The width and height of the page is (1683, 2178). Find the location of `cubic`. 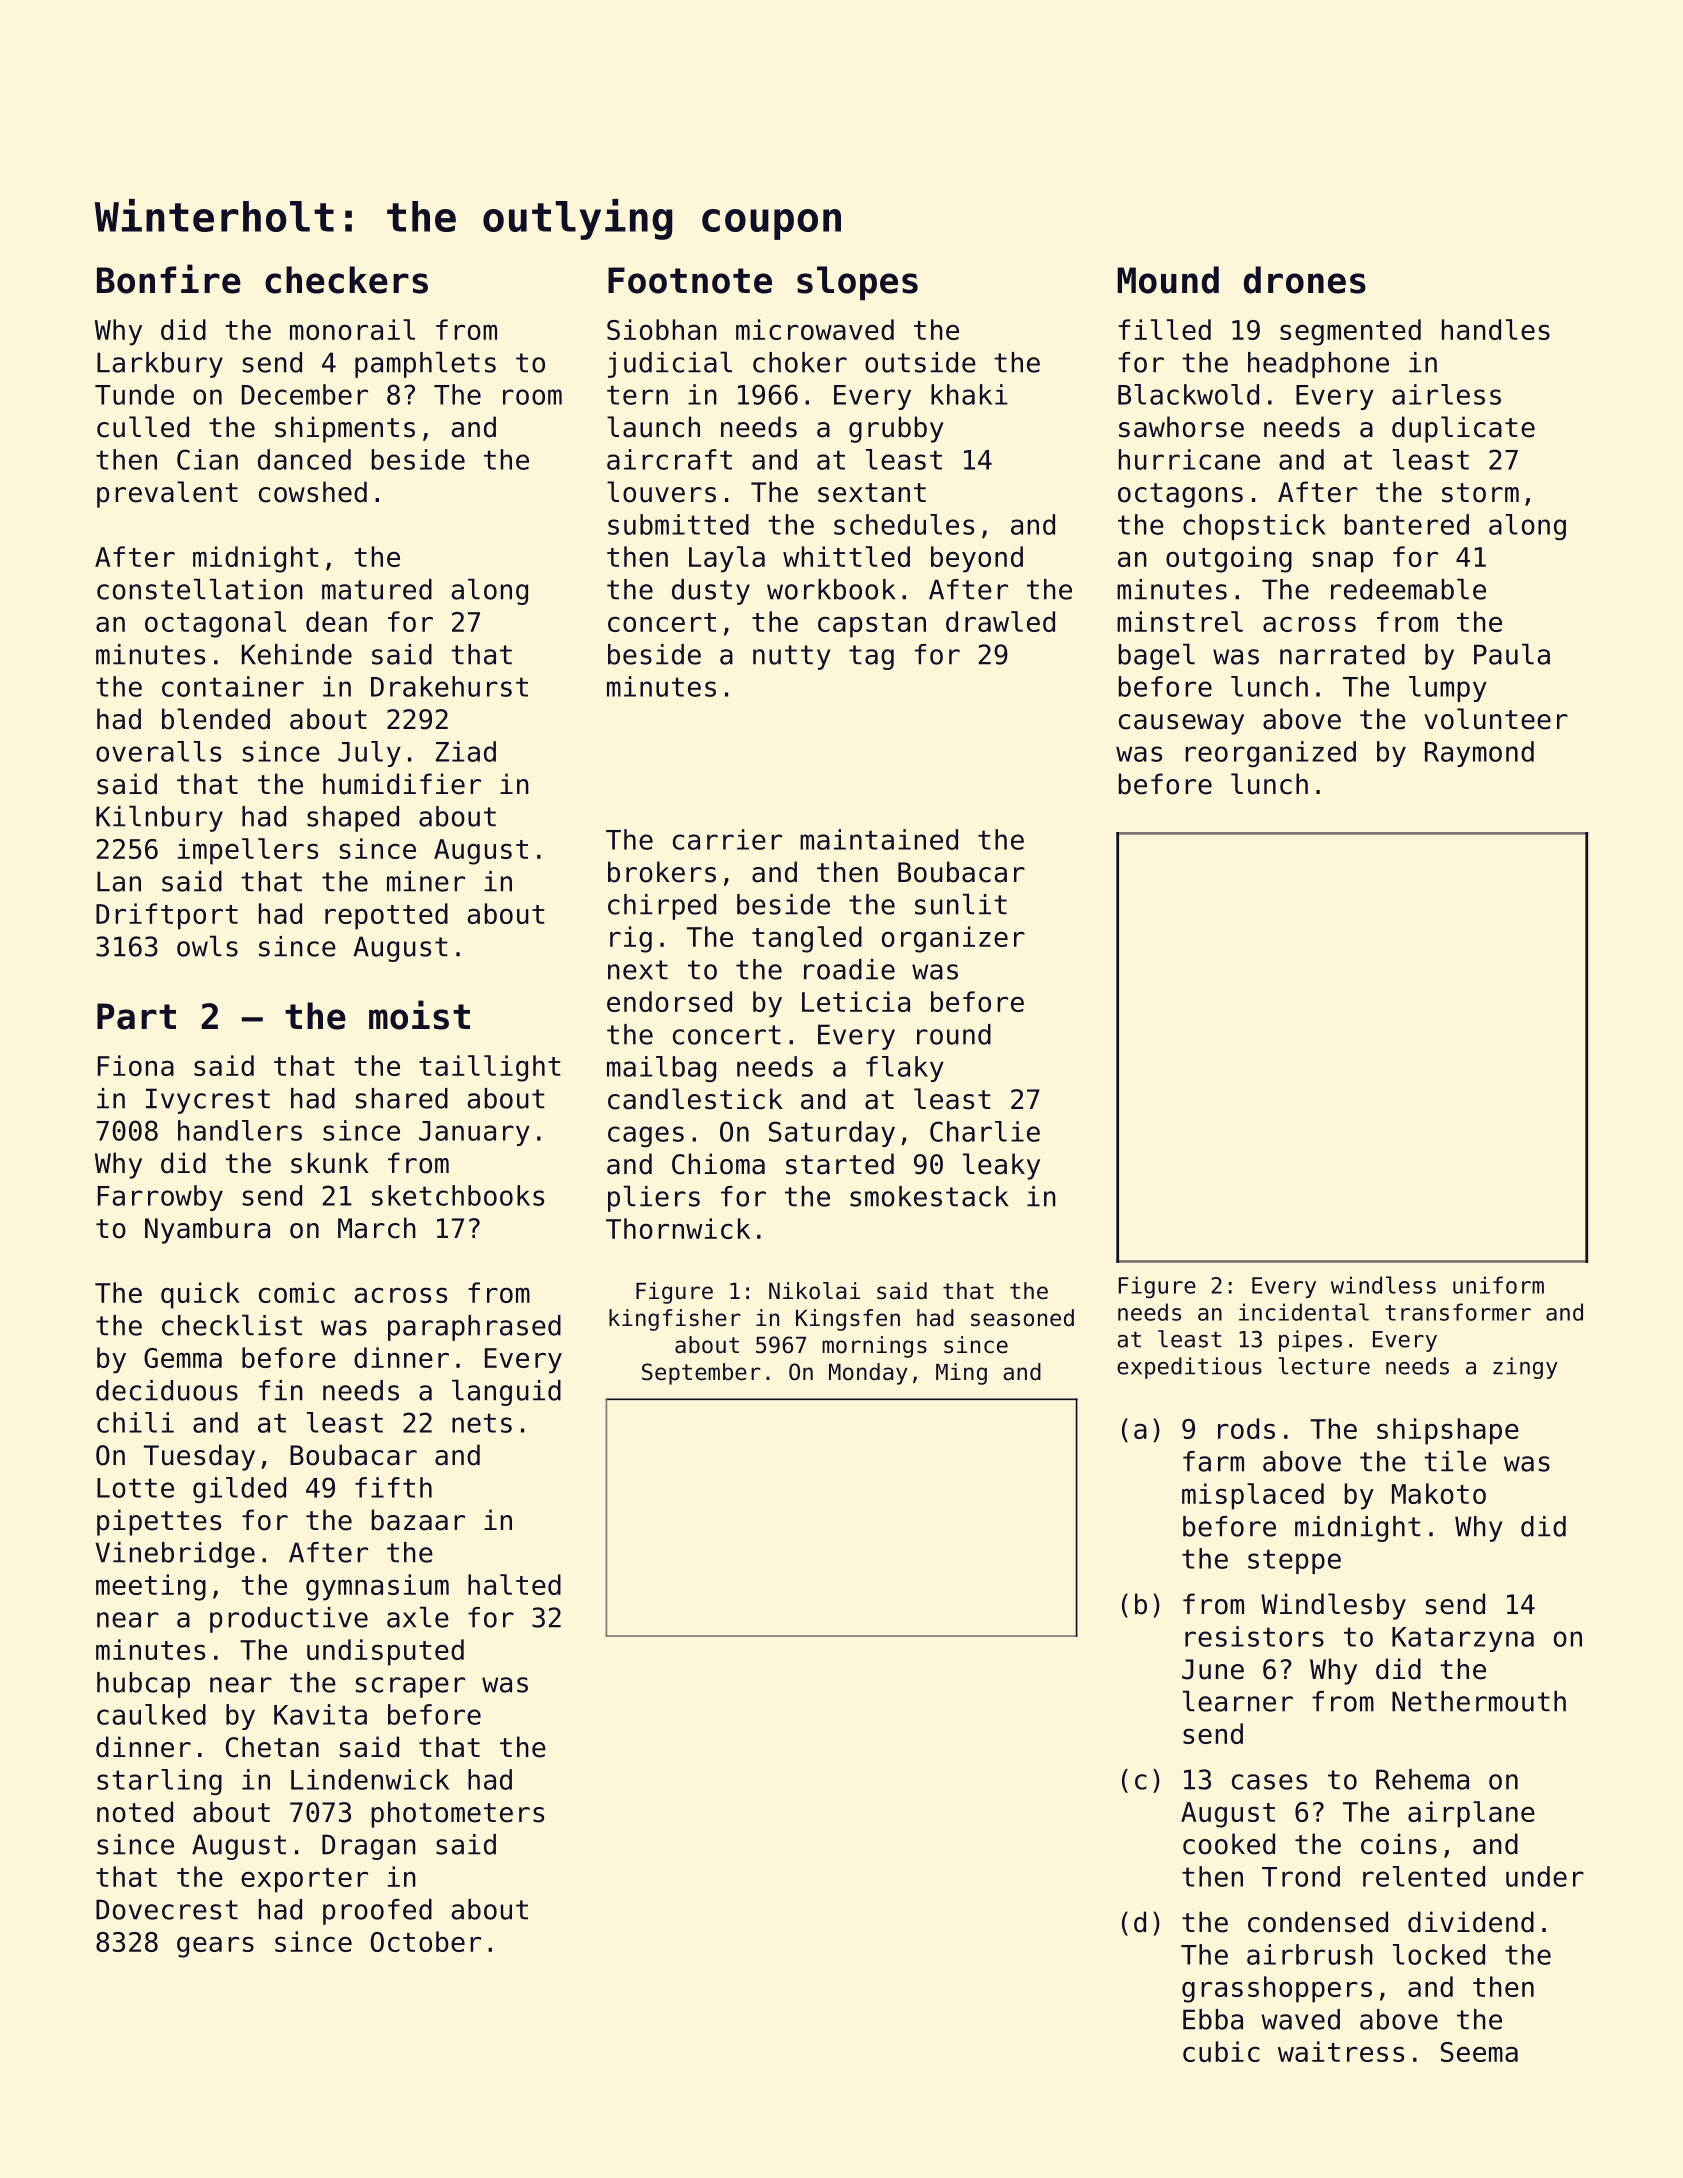

cubic is located at coordinates (1221, 2051).
